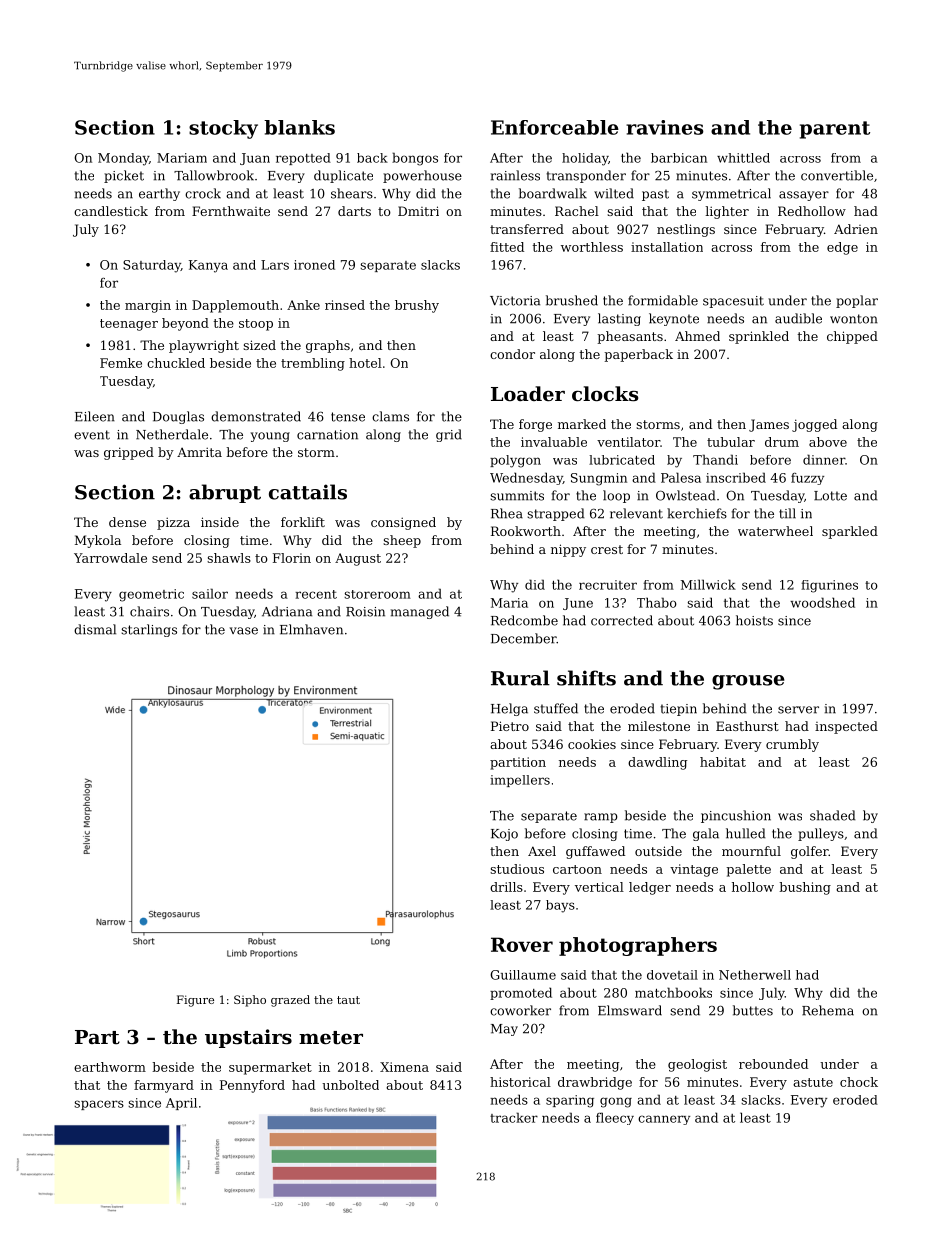 This screenshot has width=952, height=1233. What do you see at coordinates (343, 176) in the screenshot?
I see `duplicate` at bounding box center [343, 176].
